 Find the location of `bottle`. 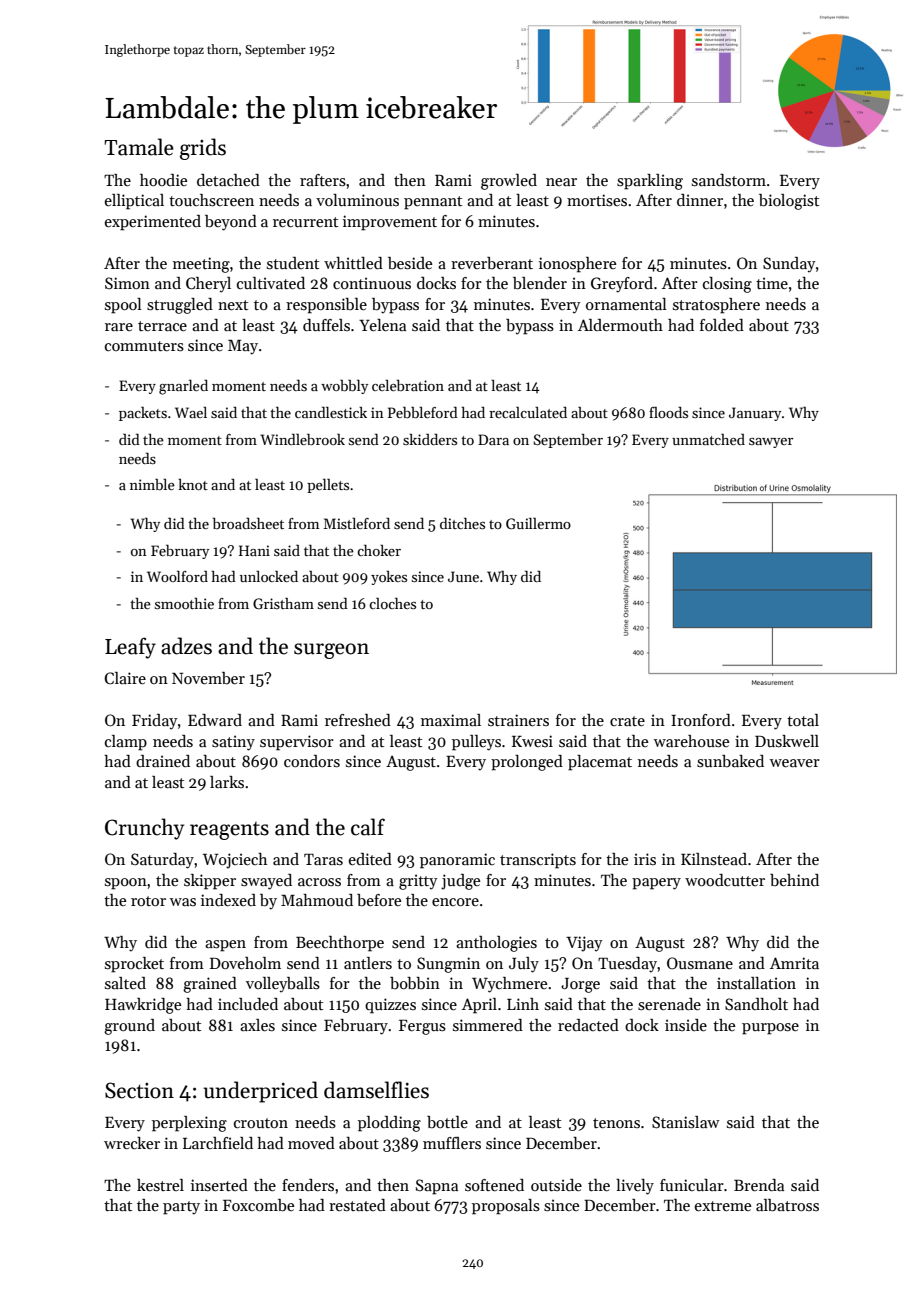

bottle is located at coordinates (447, 1122).
